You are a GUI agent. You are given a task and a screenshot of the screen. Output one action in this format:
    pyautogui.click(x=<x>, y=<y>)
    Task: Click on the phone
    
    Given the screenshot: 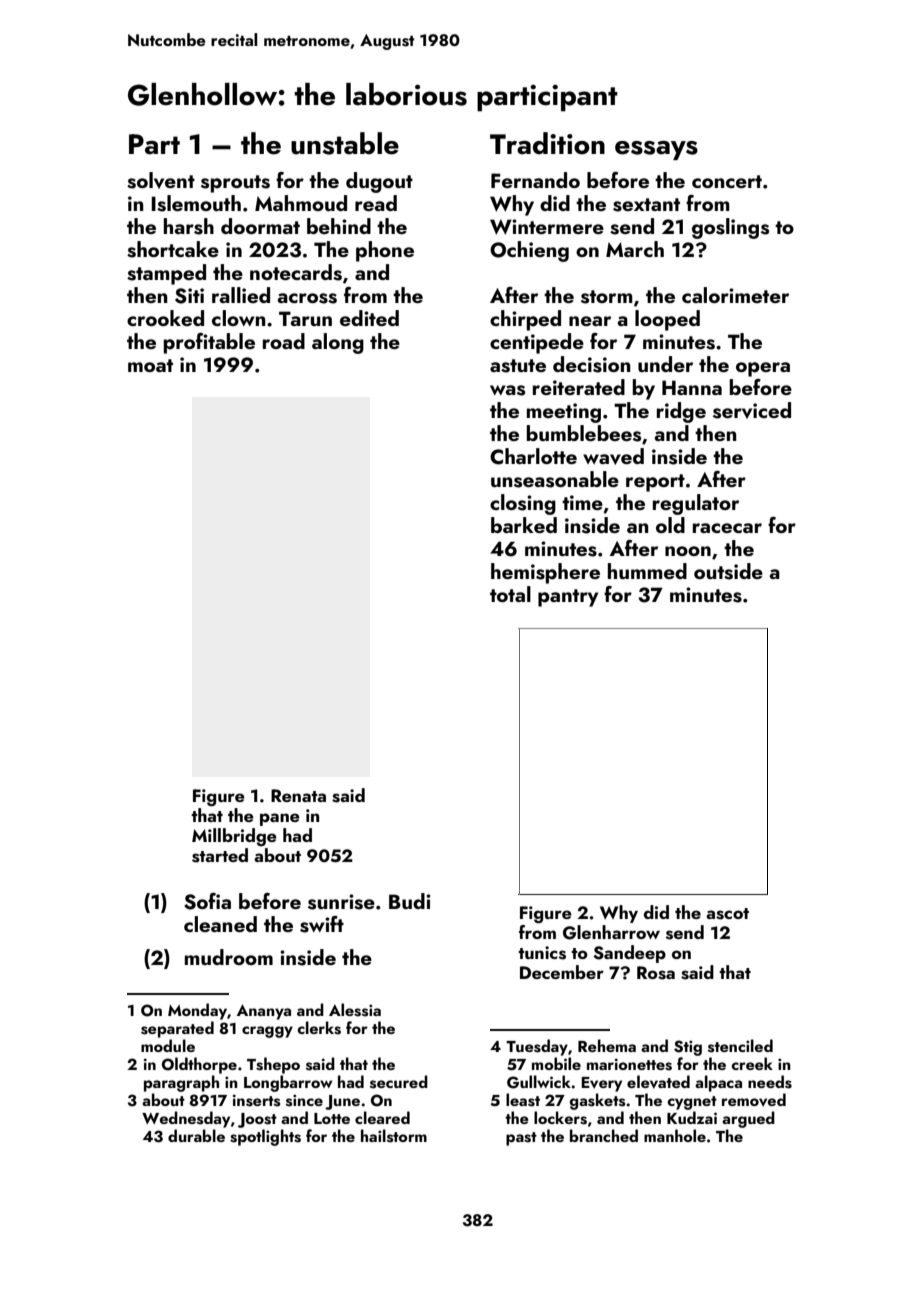 What is the action you would take?
    pyautogui.click(x=385, y=251)
